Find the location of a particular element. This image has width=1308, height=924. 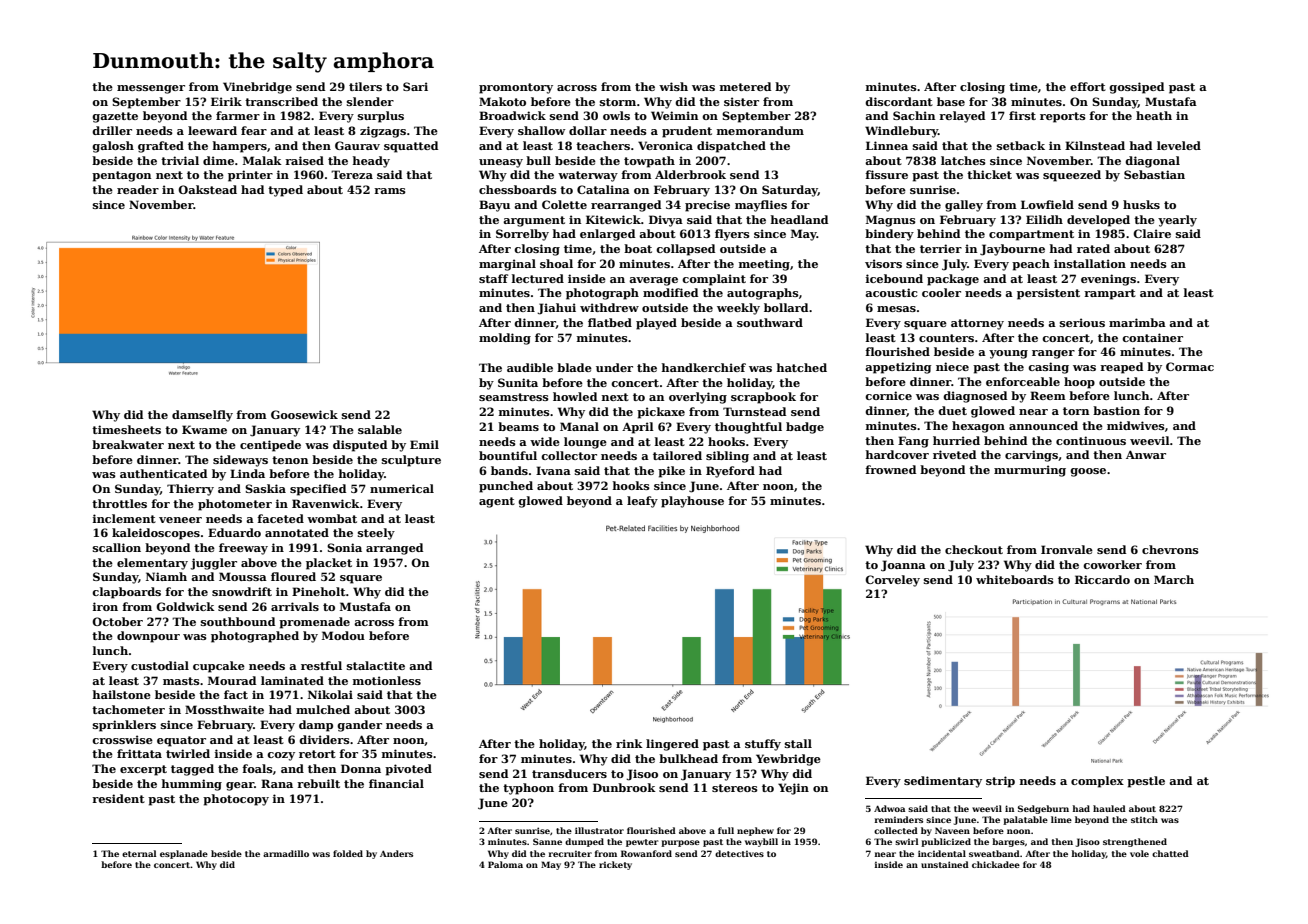

typhoon is located at coordinates (528, 789).
